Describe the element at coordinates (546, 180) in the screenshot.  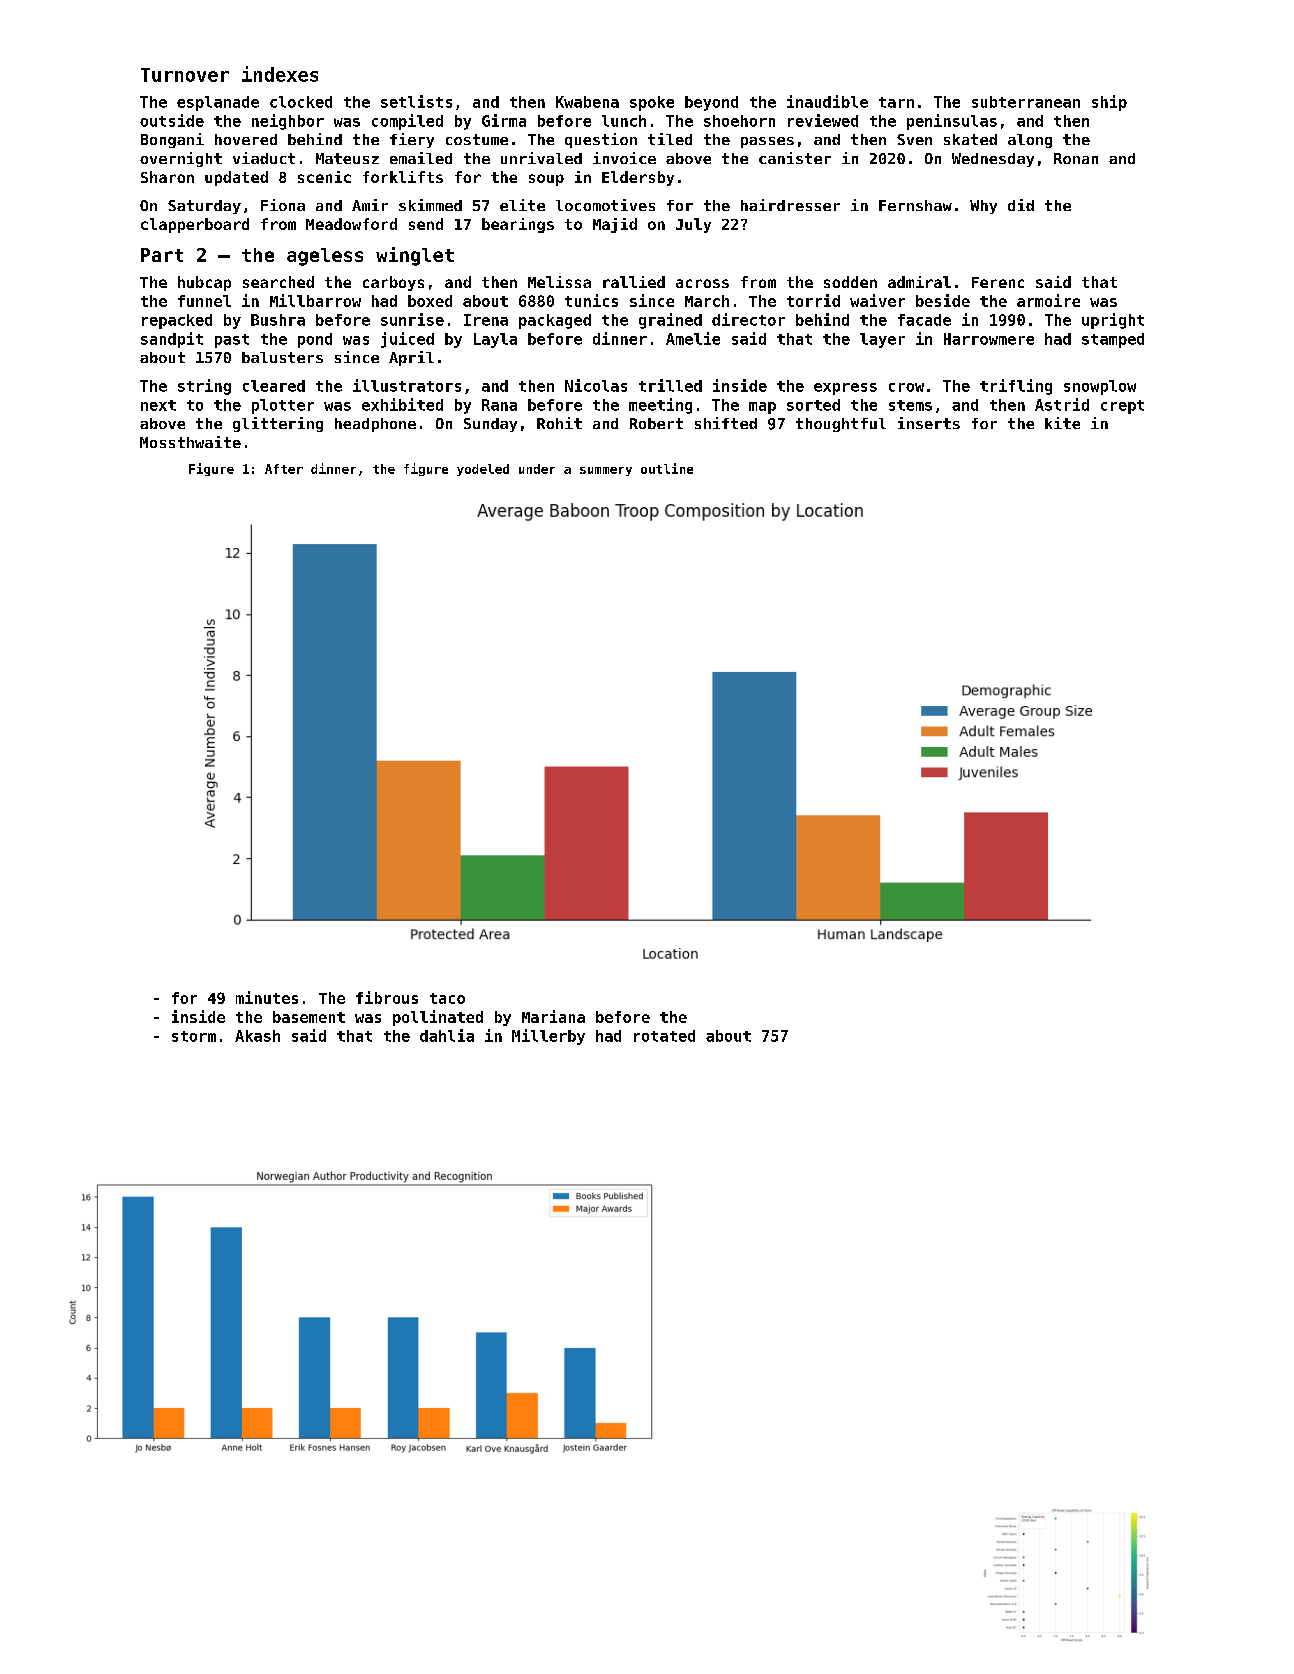
I see `soup` at that location.
